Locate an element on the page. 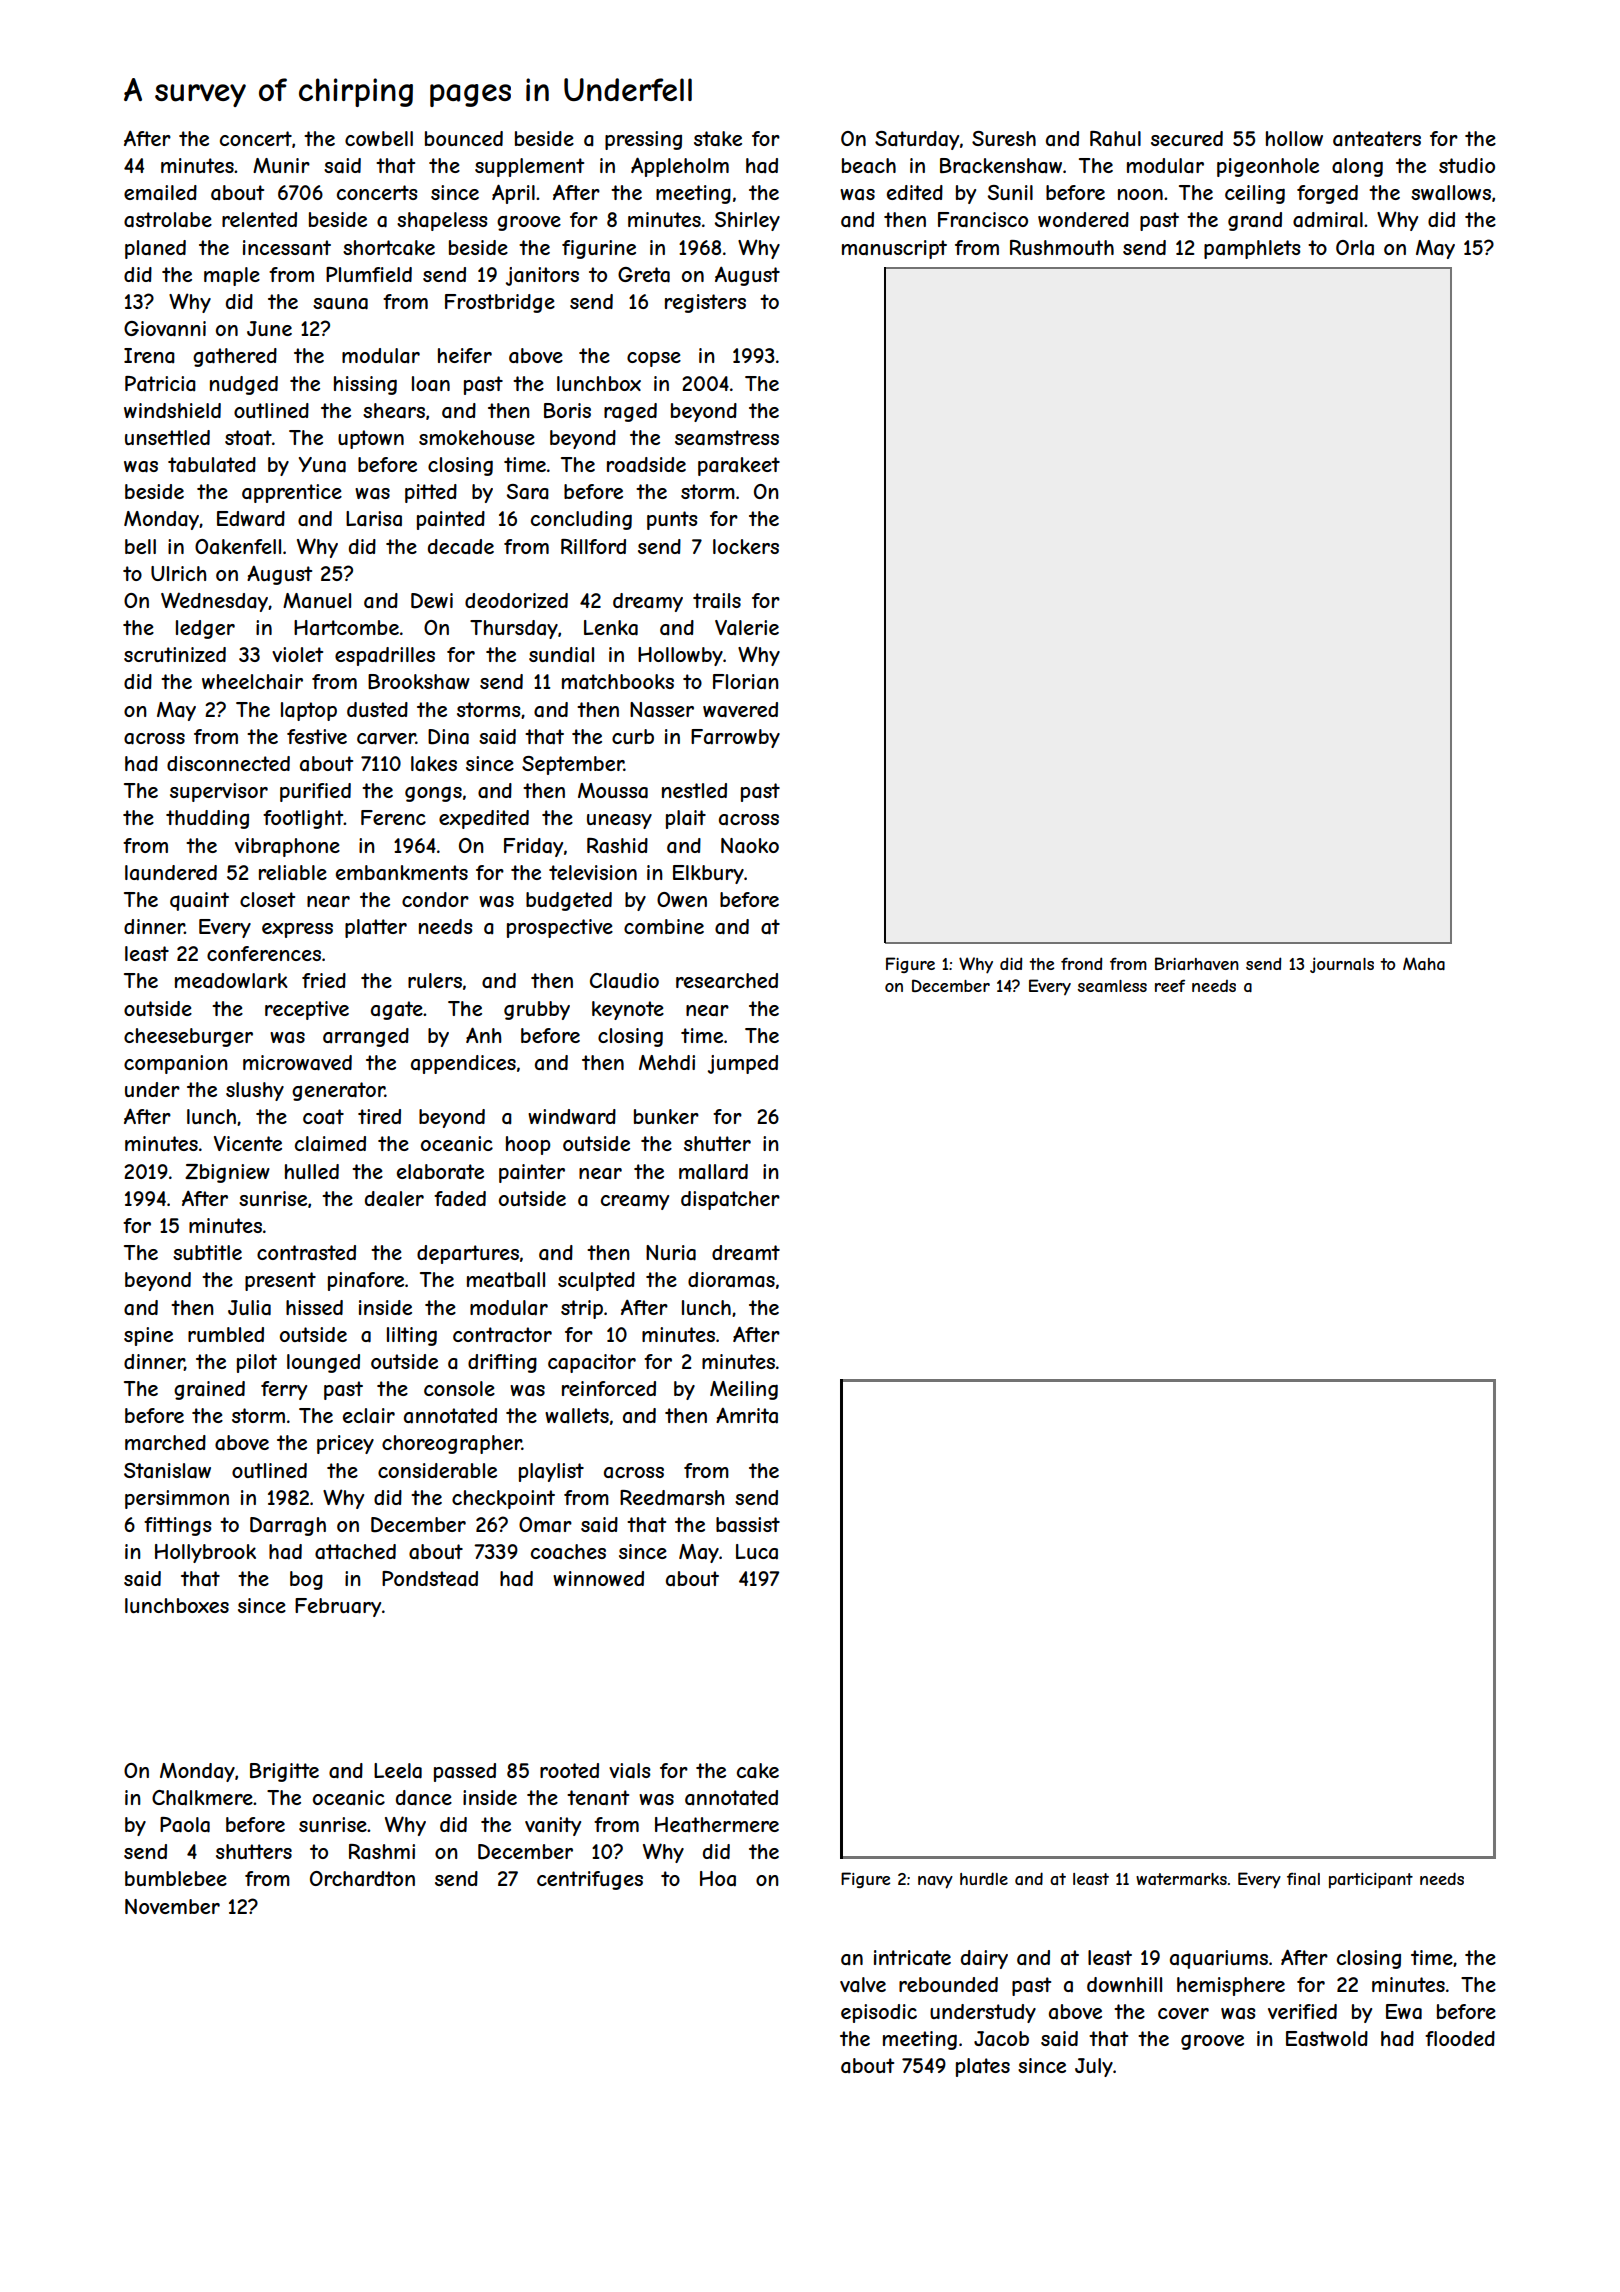 This page has height=2292, width=1620. Orla is located at coordinates (1355, 248).
